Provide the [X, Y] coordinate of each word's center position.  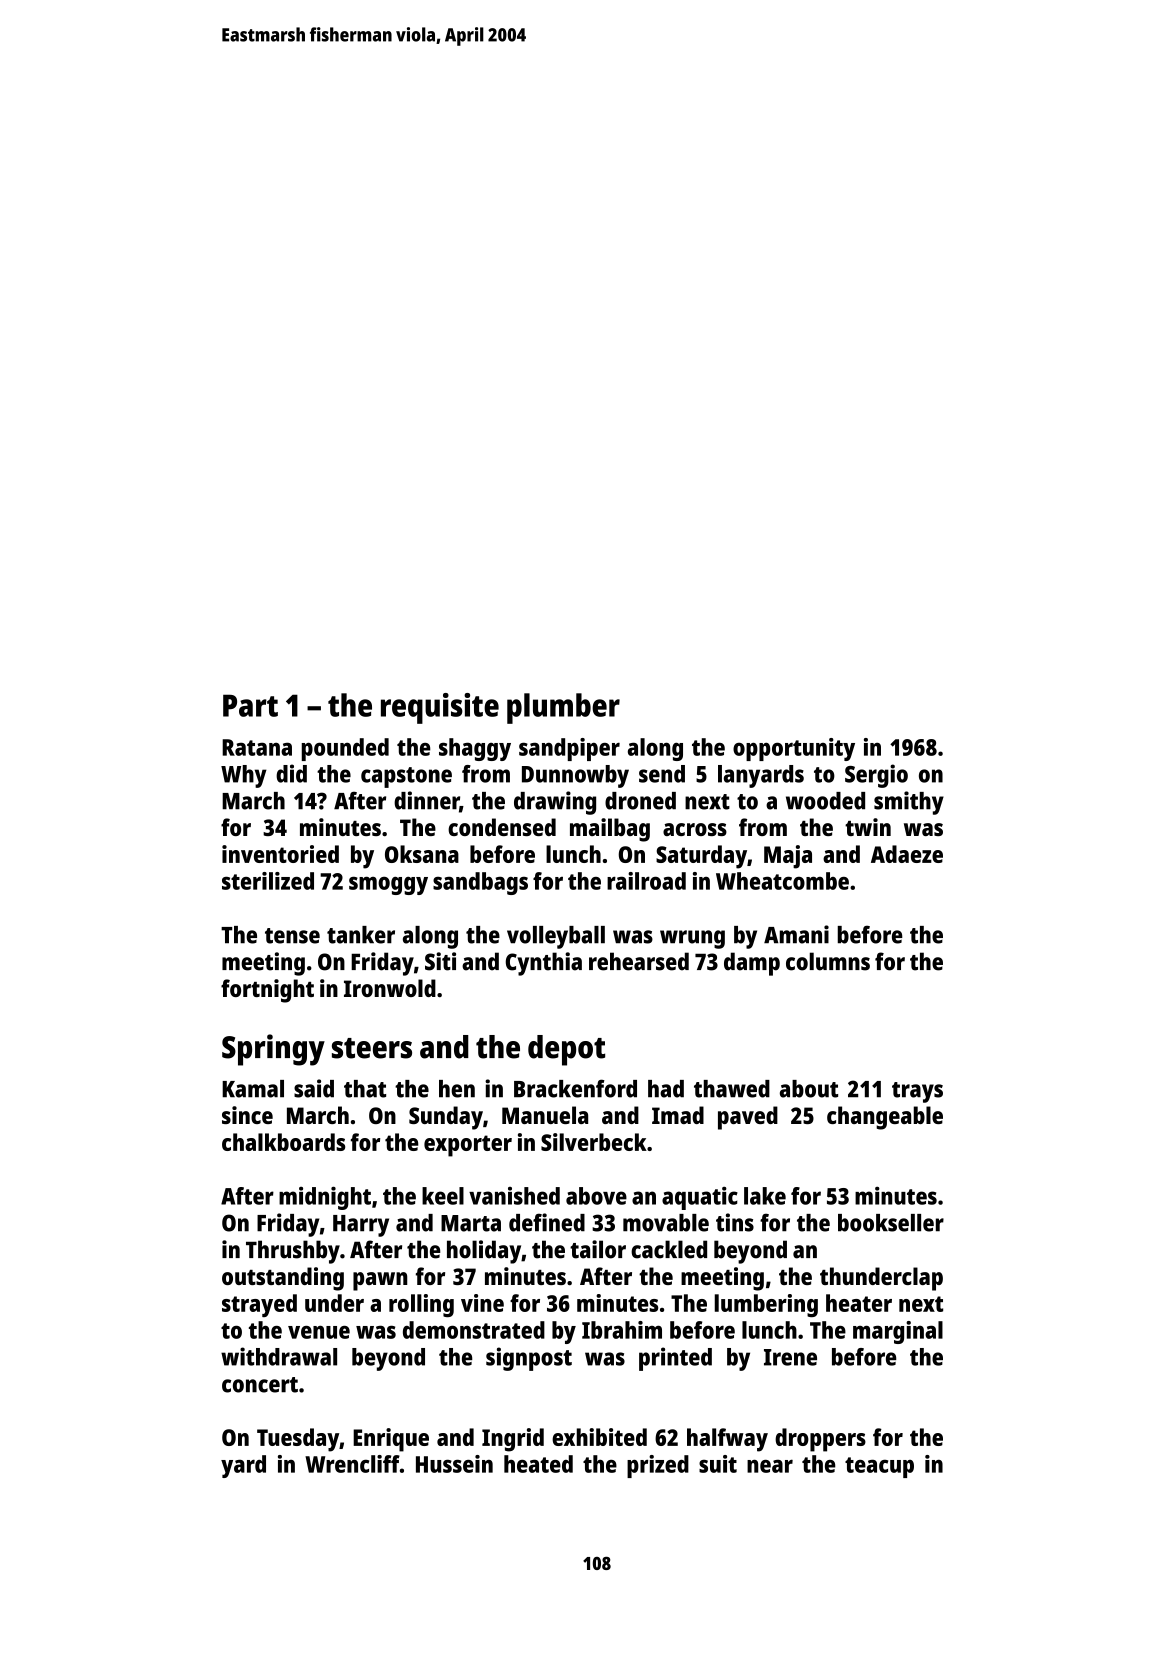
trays [917, 1092]
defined [547, 1222]
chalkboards [283, 1142]
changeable [885, 1118]
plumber [563, 708]
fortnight [267, 991]
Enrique [391, 1440]
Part [250, 705]
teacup [879, 1467]
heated [538, 1464]
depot [566, 1050]
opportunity [794, 749]
